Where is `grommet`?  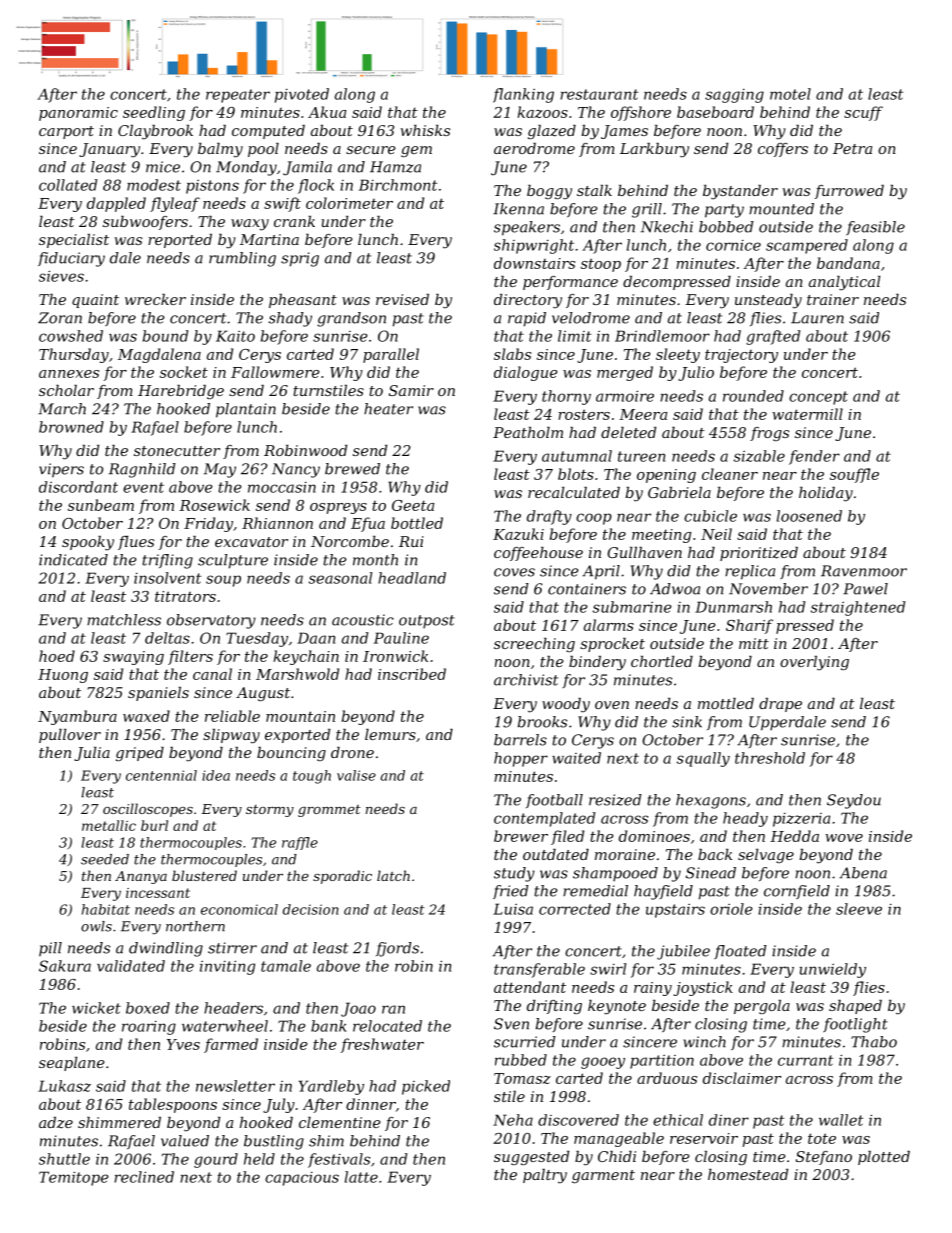 grommet is located at coordinates (329, 811).
